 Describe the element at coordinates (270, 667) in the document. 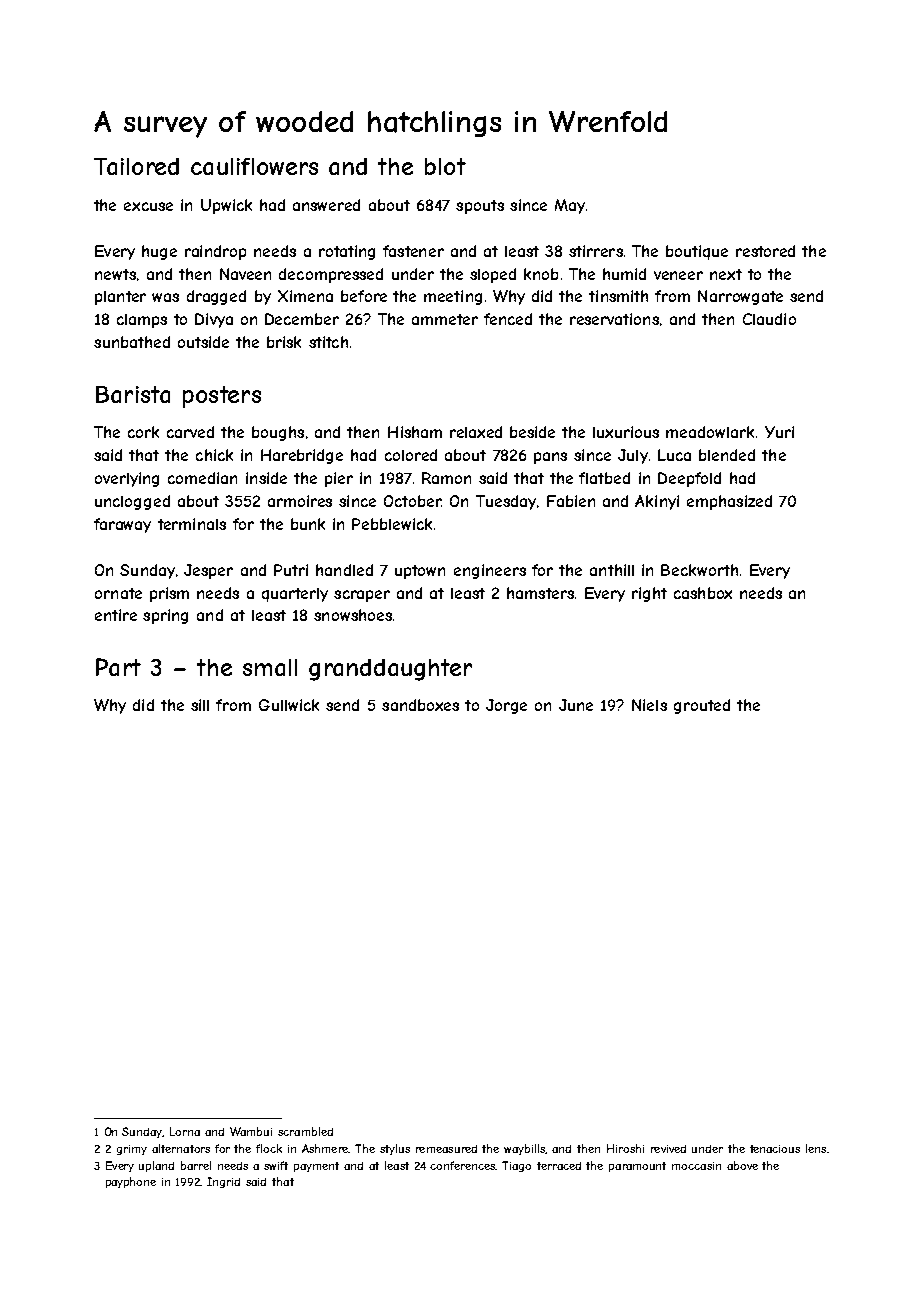

I see `small` at that location.
